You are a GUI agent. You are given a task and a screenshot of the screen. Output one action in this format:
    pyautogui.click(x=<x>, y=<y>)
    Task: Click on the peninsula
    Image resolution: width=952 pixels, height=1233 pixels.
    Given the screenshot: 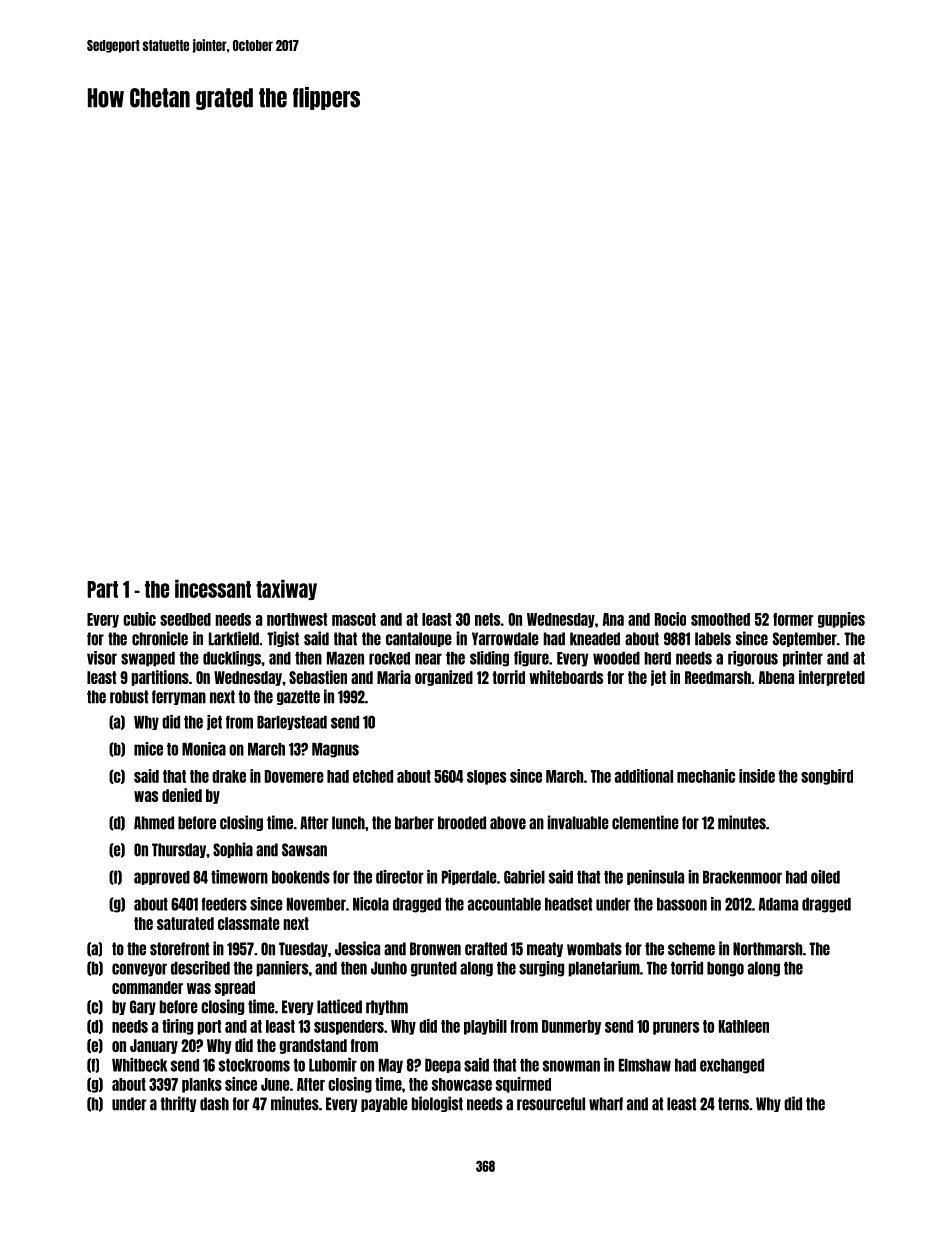 What is the action you would take?
    pyautogui.click(x=655, y=877)
